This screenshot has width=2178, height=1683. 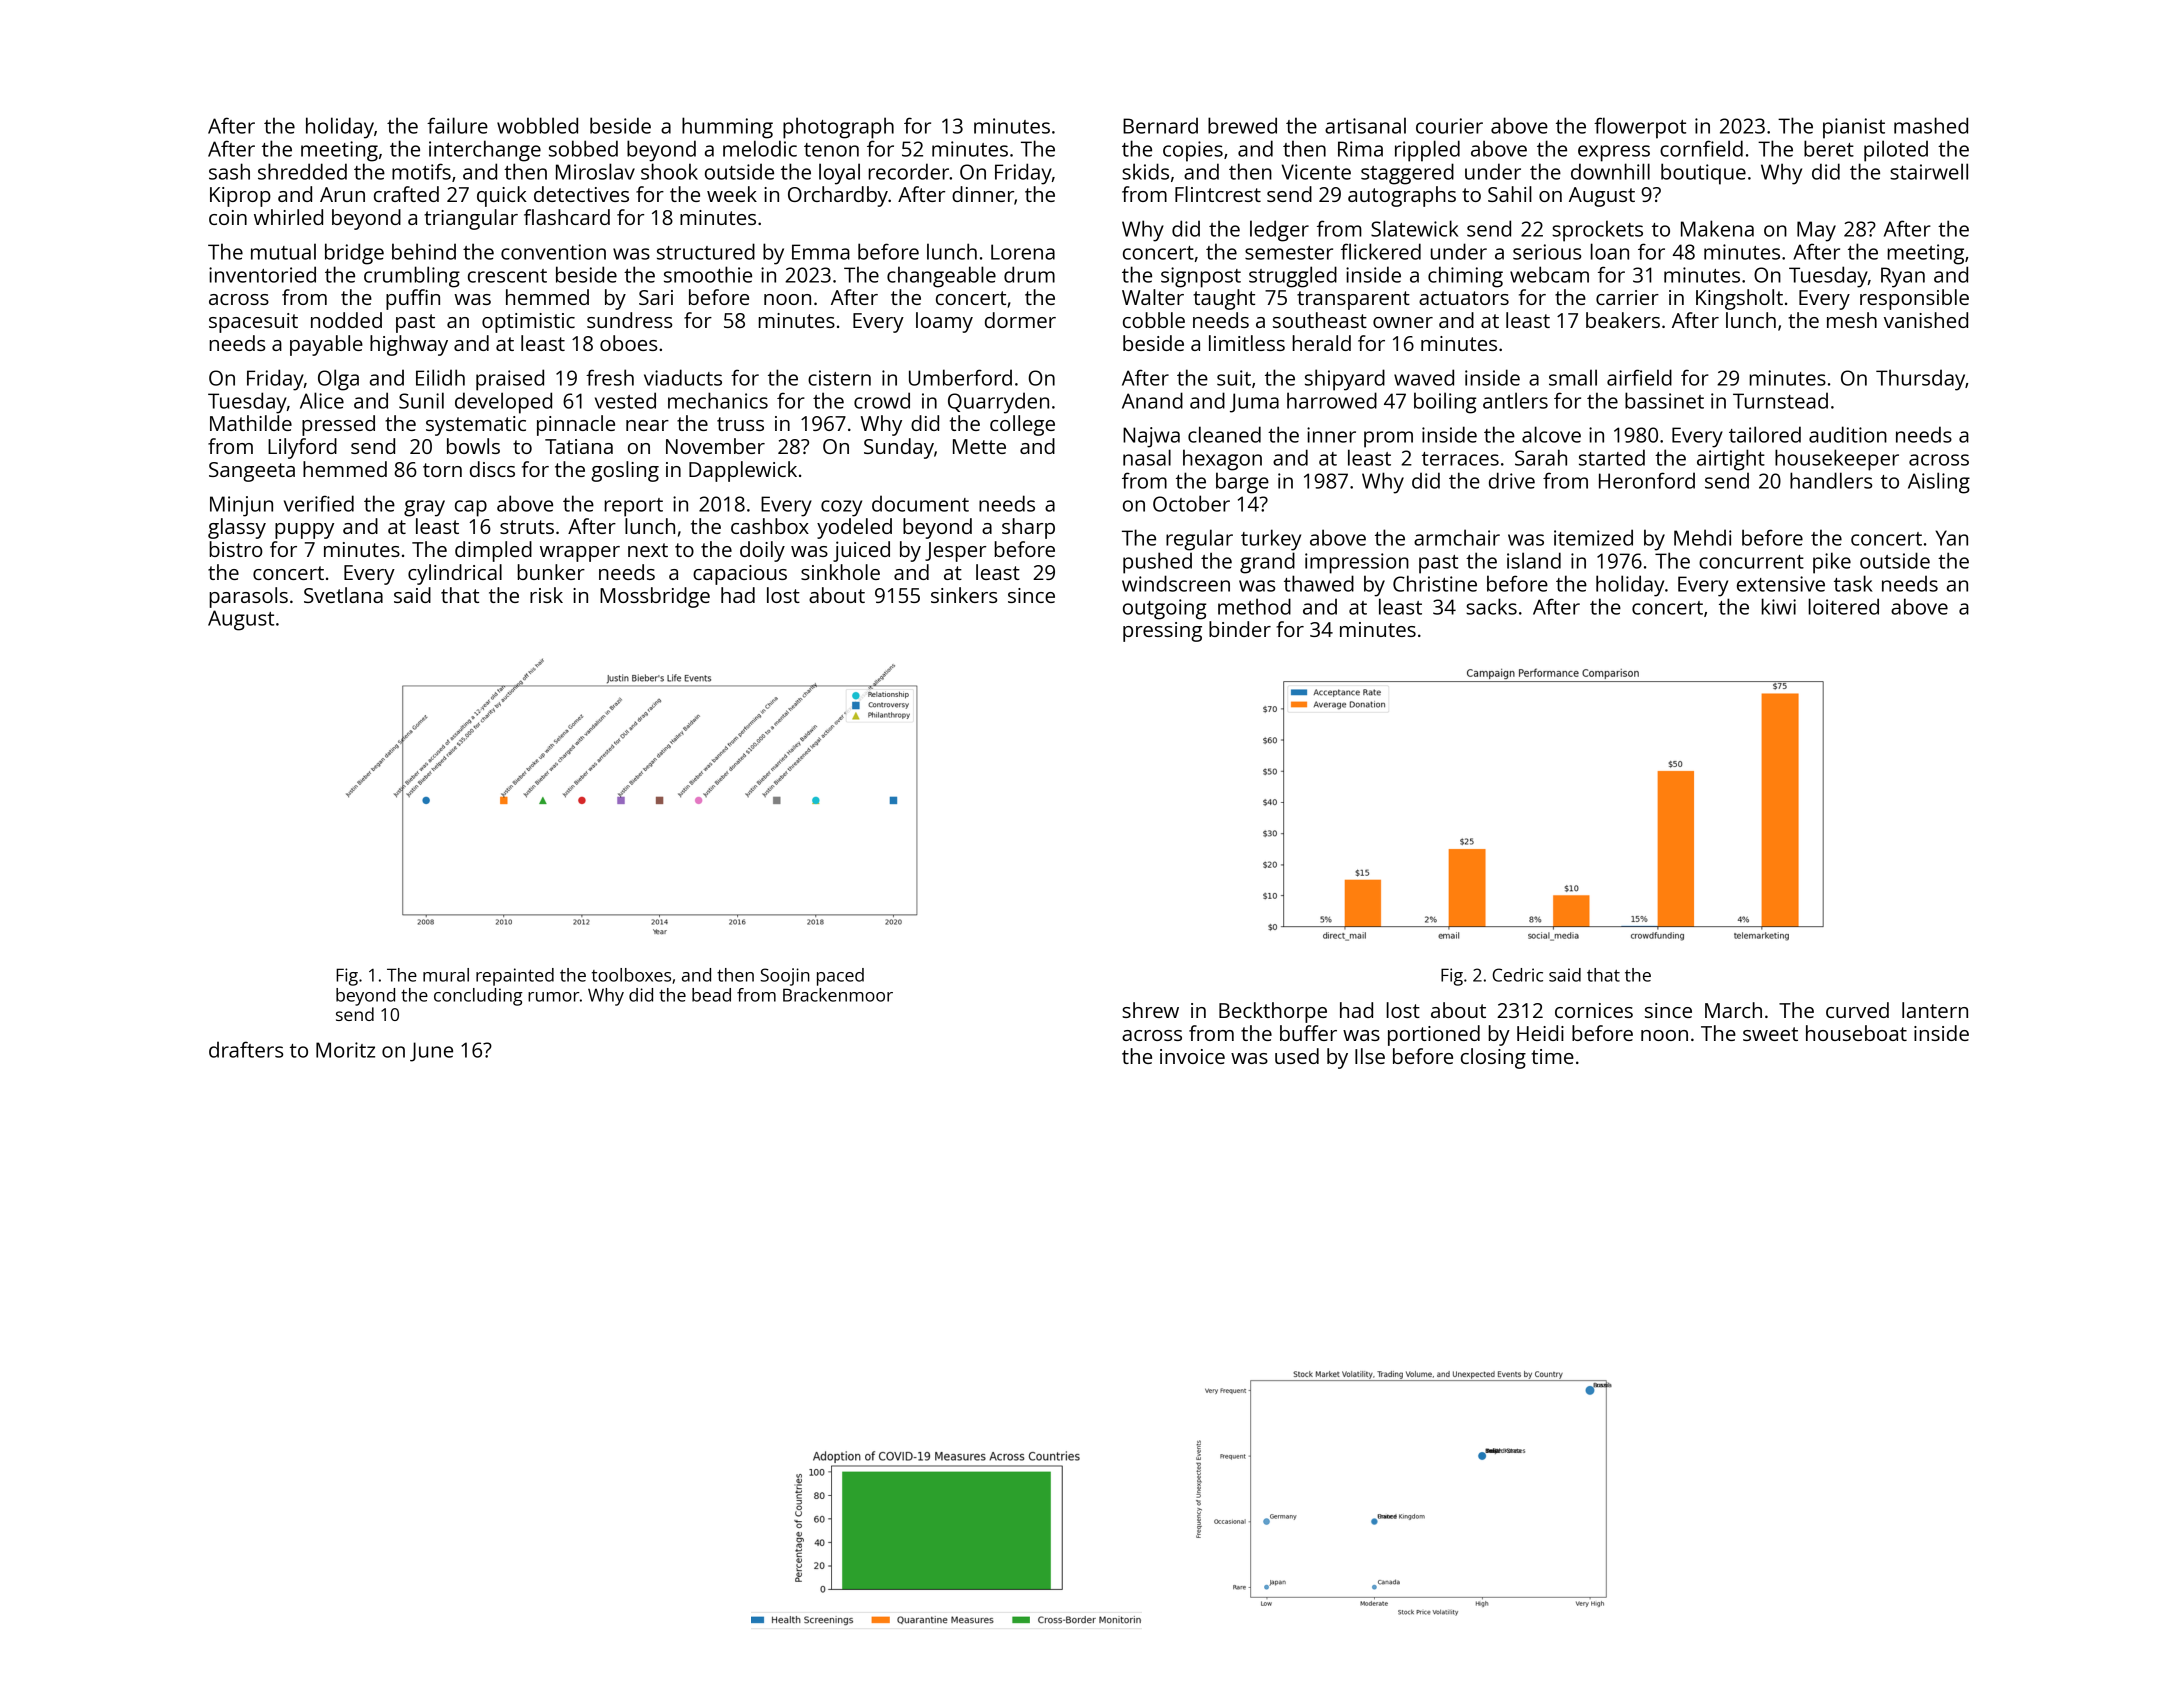 What do you see at coordinates (345, 1050) in the screenshot?
I see `Moritz` at bounding box center [345, 1050].
